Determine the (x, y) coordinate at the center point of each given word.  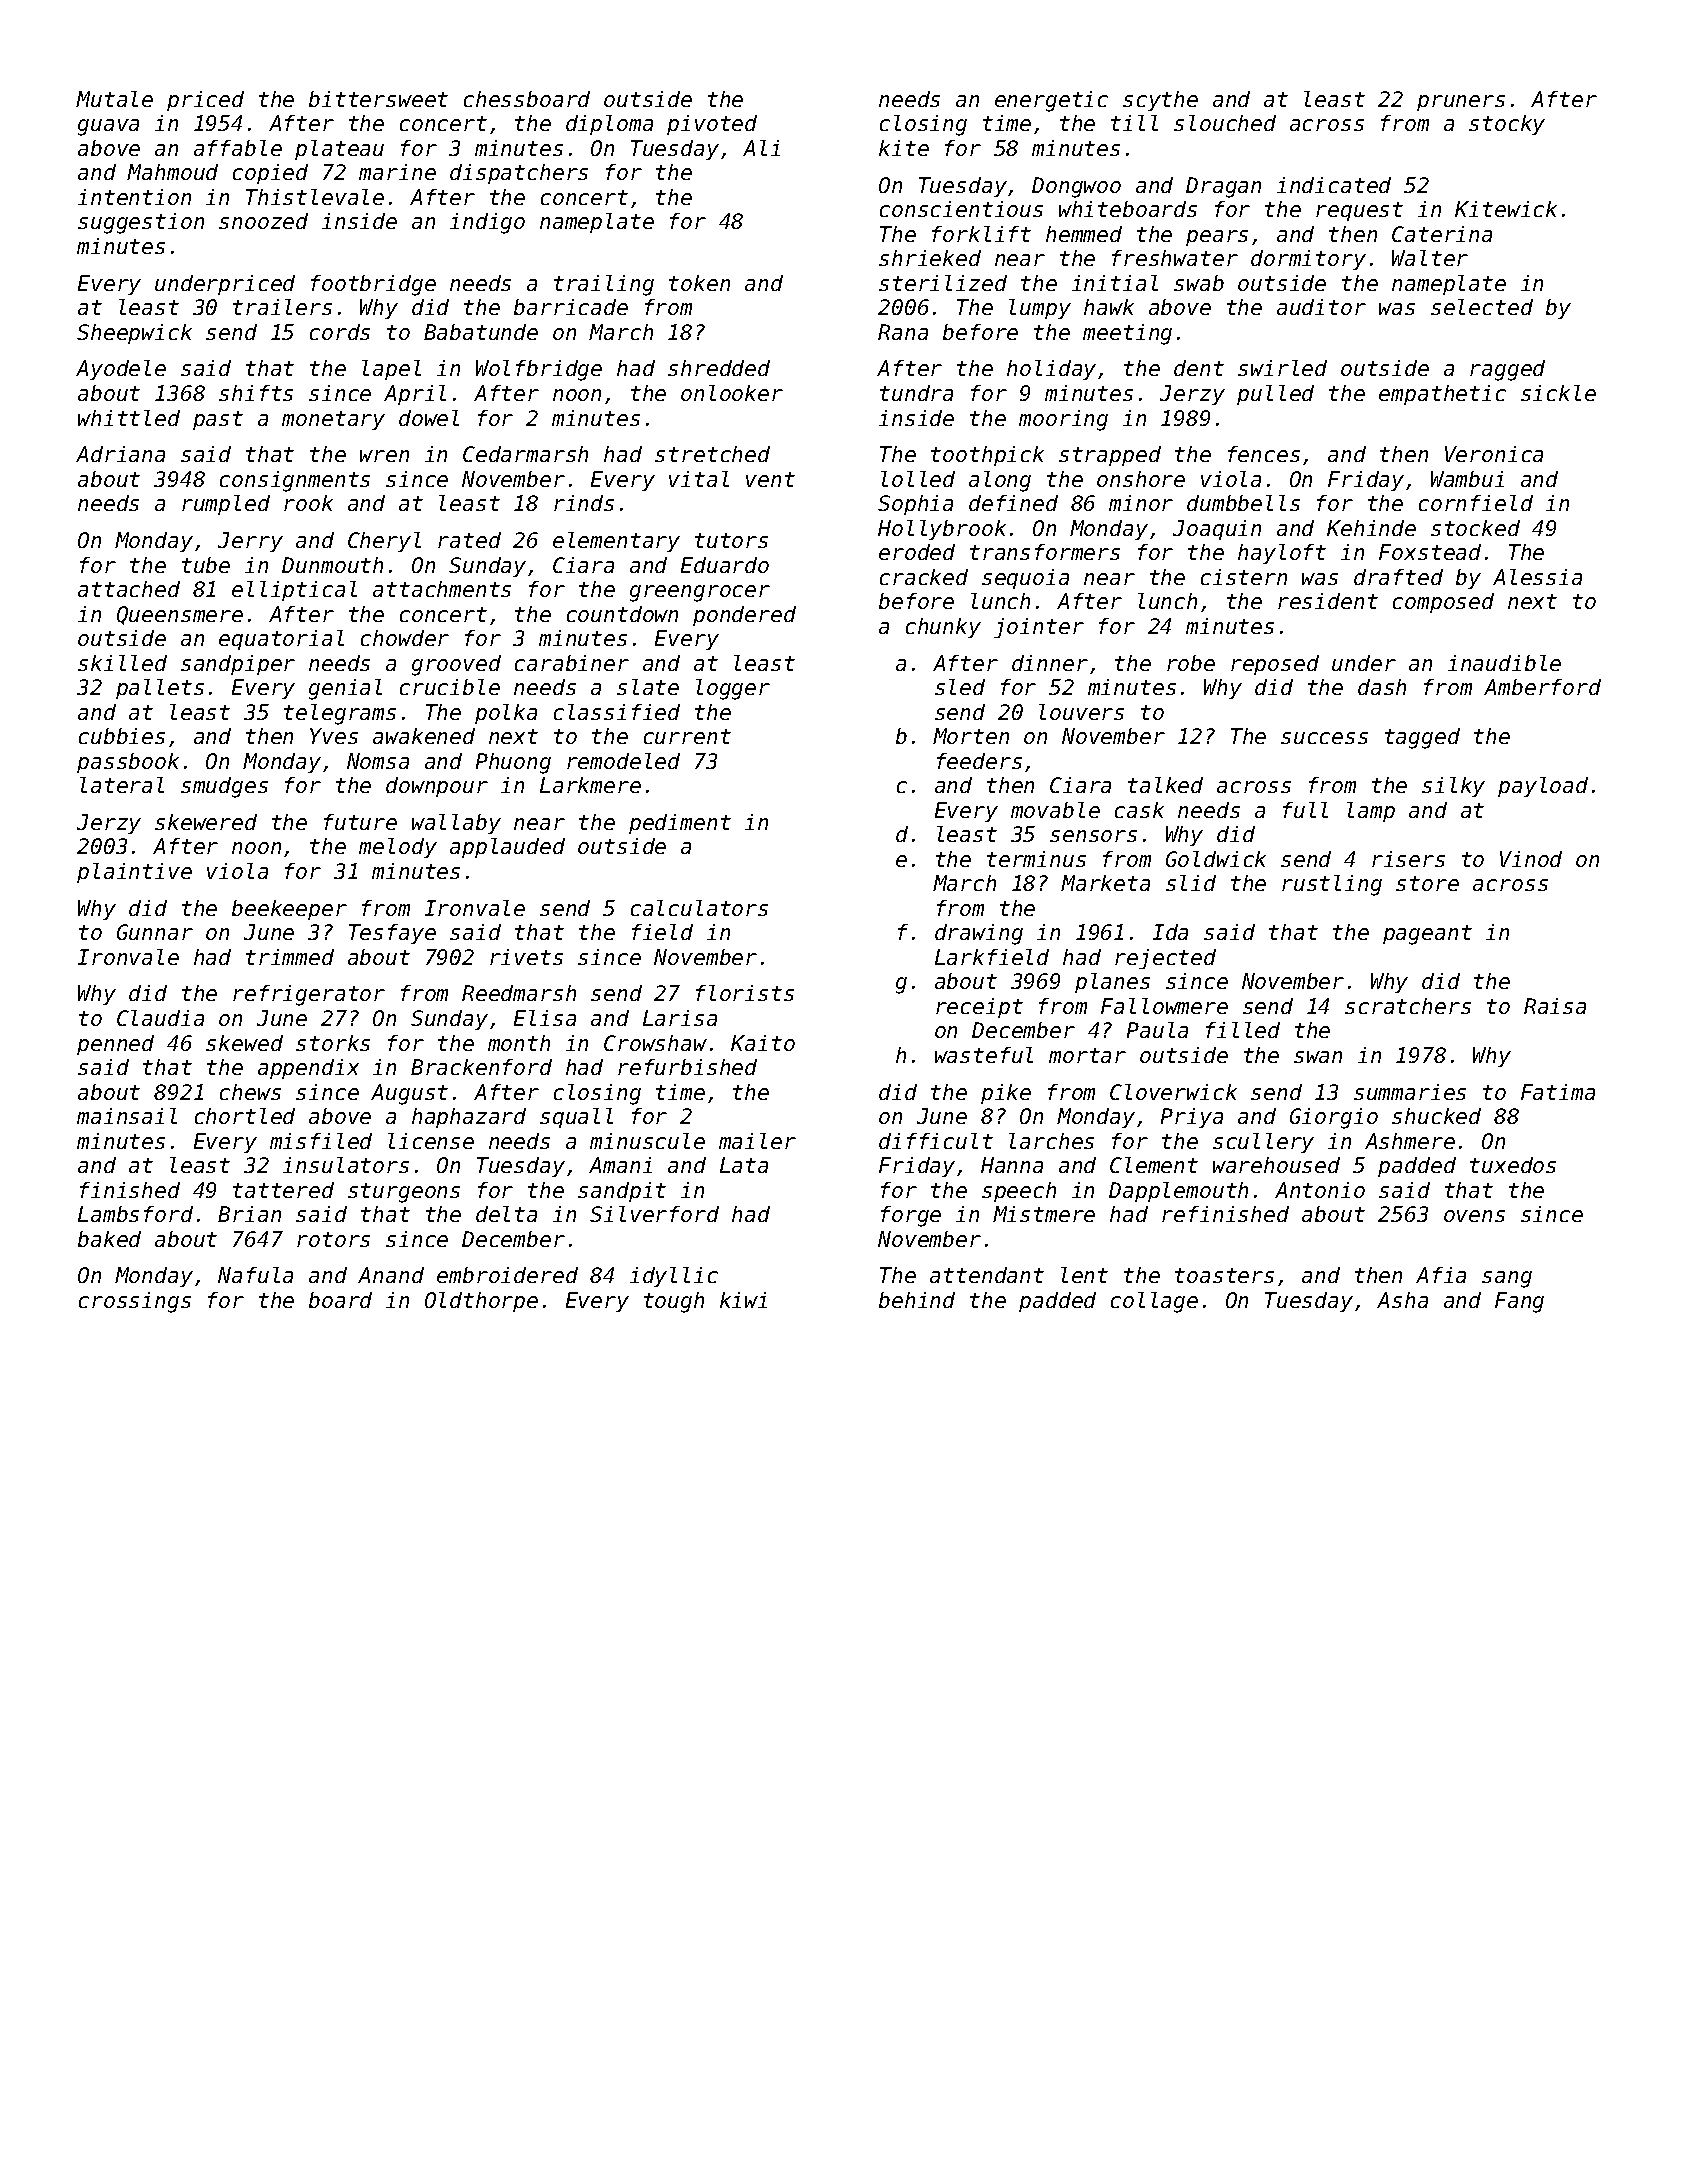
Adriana (120, 454)
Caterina (1442, 234)
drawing (979, 934)
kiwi (743, 1300)
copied (270, 174)
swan (1318, 1057)
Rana (903, 332)
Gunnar (155, 932)
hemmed (1084, 234)
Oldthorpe (481, 1302)
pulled (1275, 395)
